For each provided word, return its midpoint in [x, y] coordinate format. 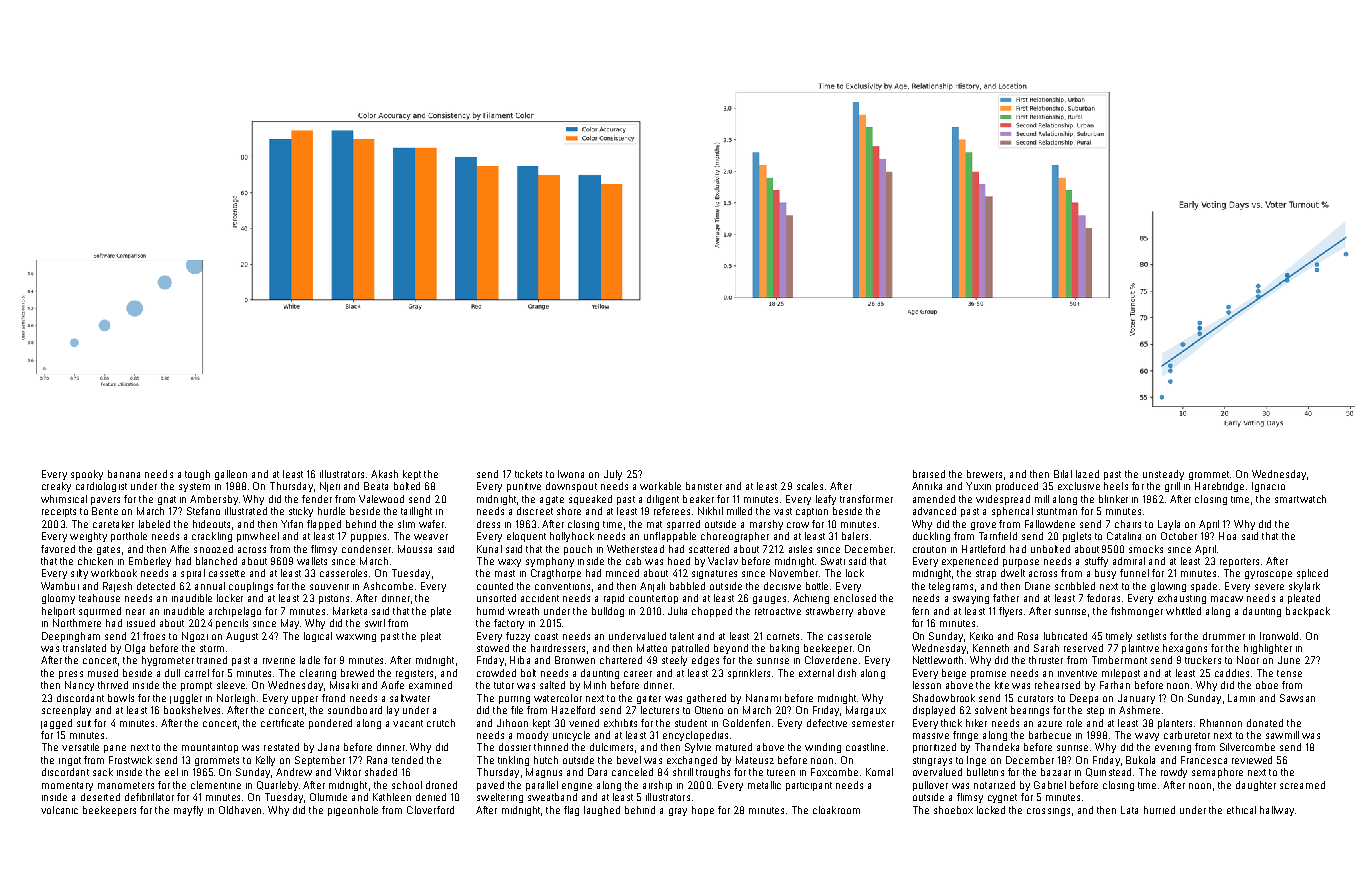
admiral [1129, 561]
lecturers [660, 710]
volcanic [59, 810]
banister [704, 486]
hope [703, 811]
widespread [1003, 500]
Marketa [350, 611]
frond [333, 698]
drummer [1224, 636]
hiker [976, 723]
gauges [769, 600]
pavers [105, 501]
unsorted [496, 598]
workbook [114, 573]
